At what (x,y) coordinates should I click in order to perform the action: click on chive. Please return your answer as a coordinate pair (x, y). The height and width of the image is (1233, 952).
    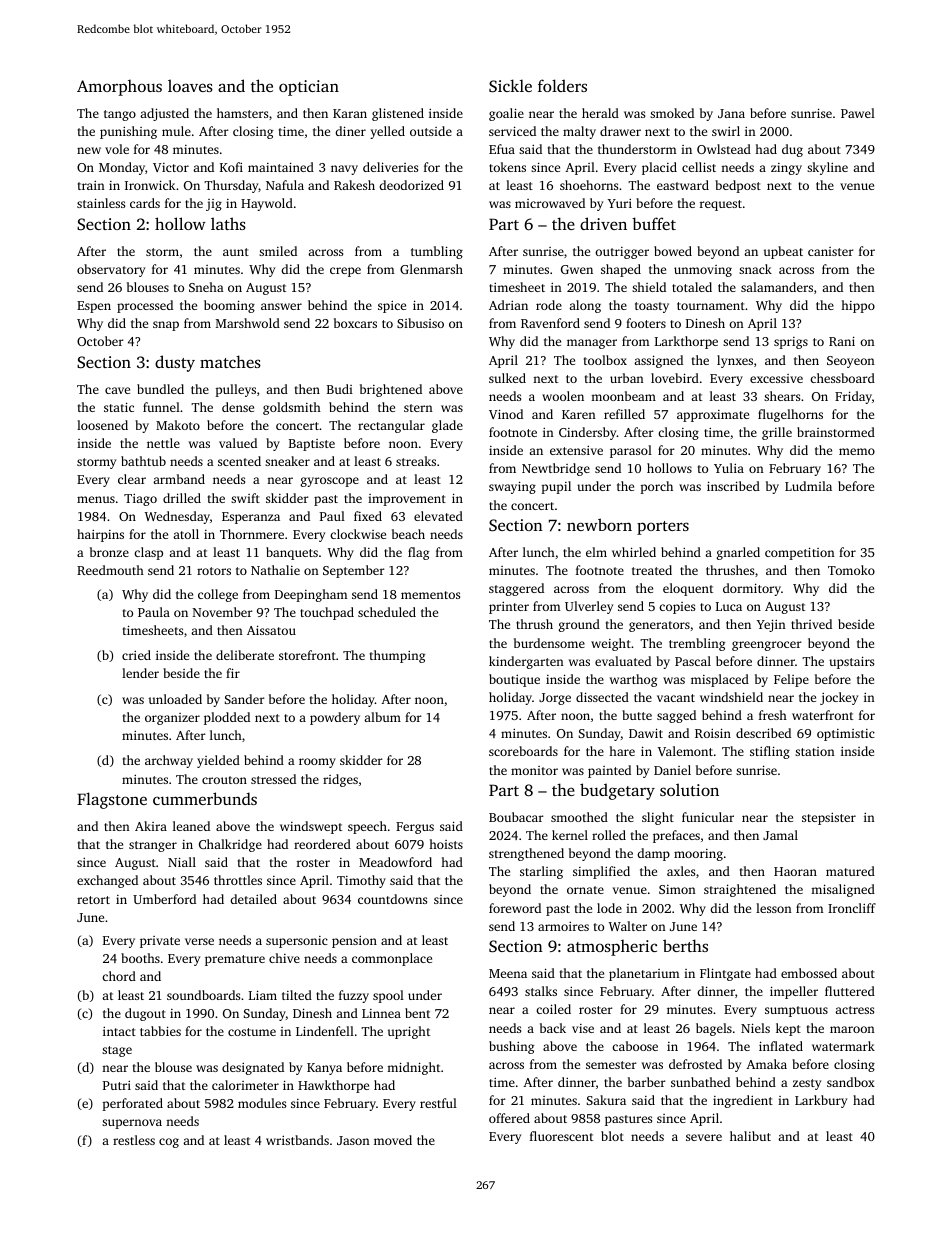
    Looking at the image, I should click on (284, 958).
